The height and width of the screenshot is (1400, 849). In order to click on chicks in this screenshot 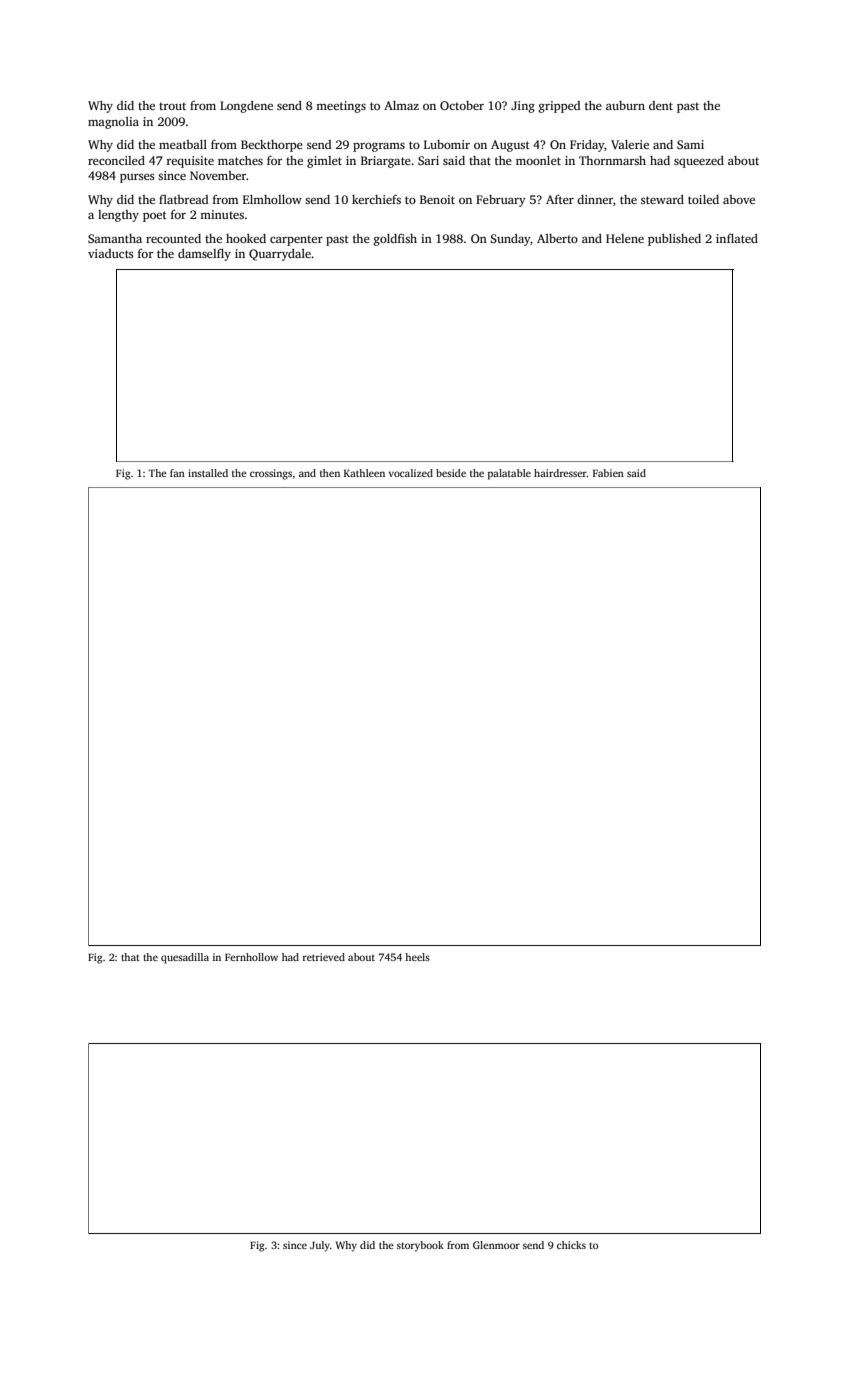, I will do `click(571, 1245)`.
